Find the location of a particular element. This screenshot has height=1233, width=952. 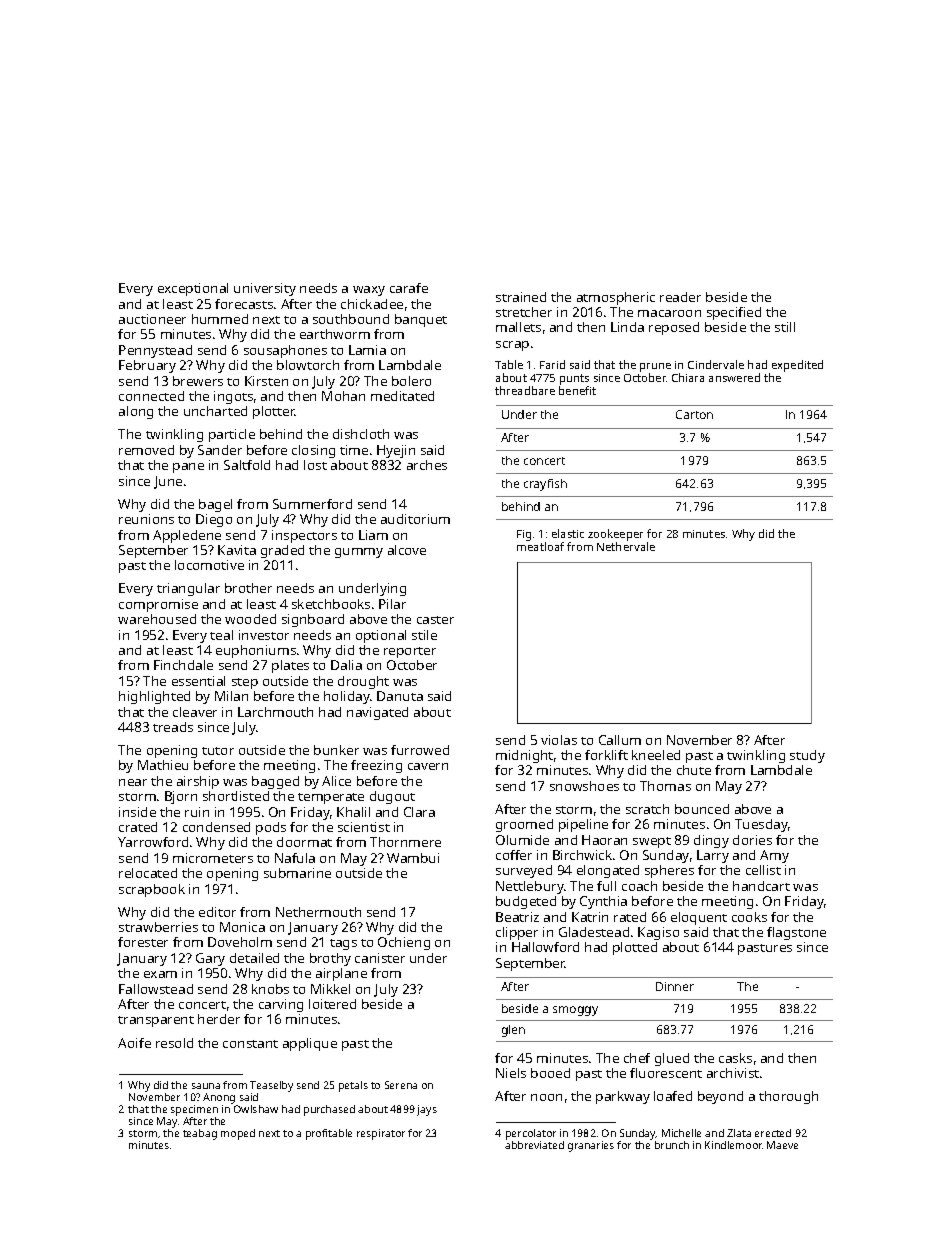

inside is located at coordinates (137, 812).
